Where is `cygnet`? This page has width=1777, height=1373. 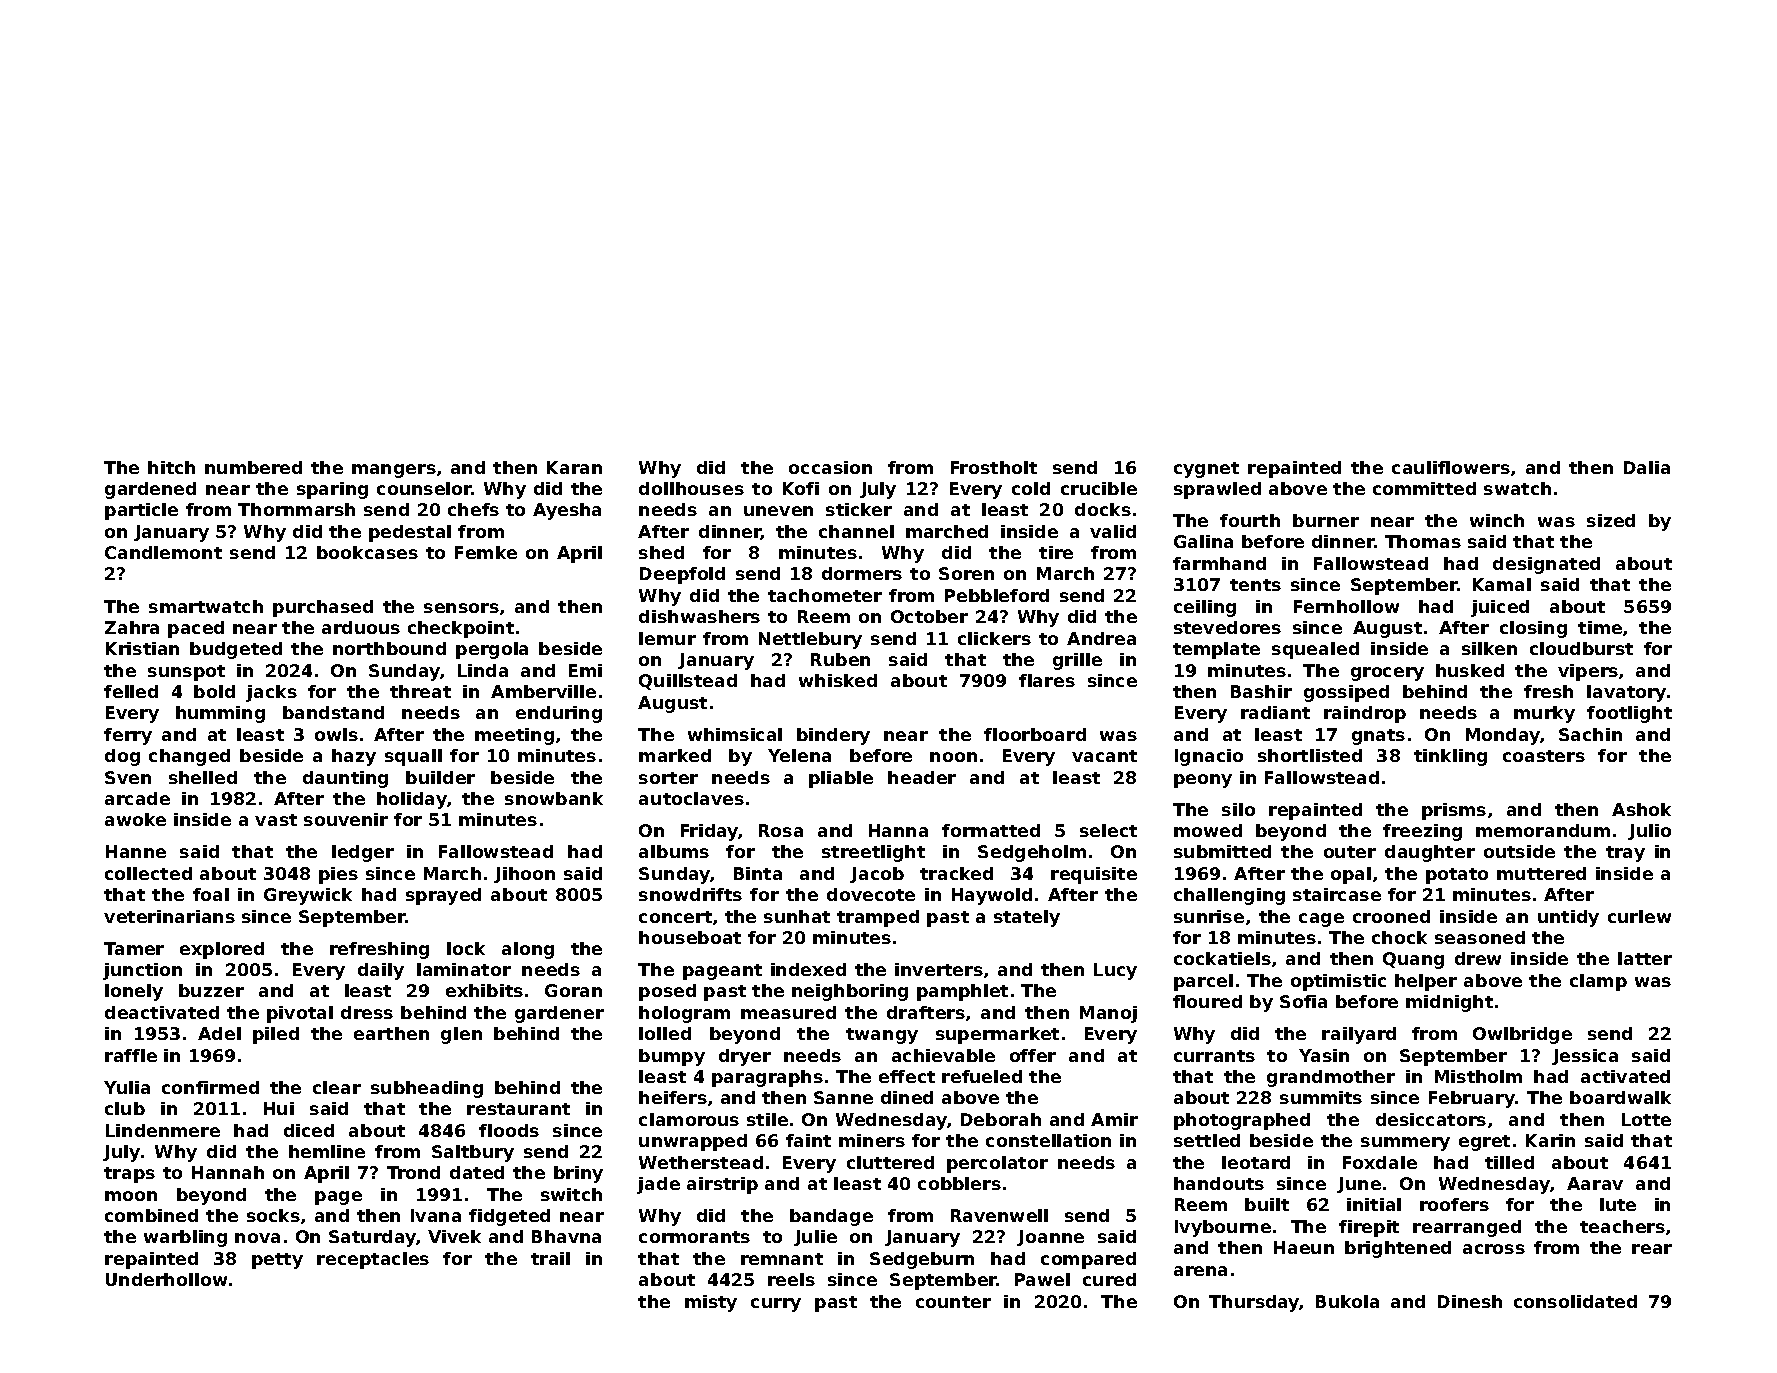
cygnet is located at coordinates (1206, 470).
